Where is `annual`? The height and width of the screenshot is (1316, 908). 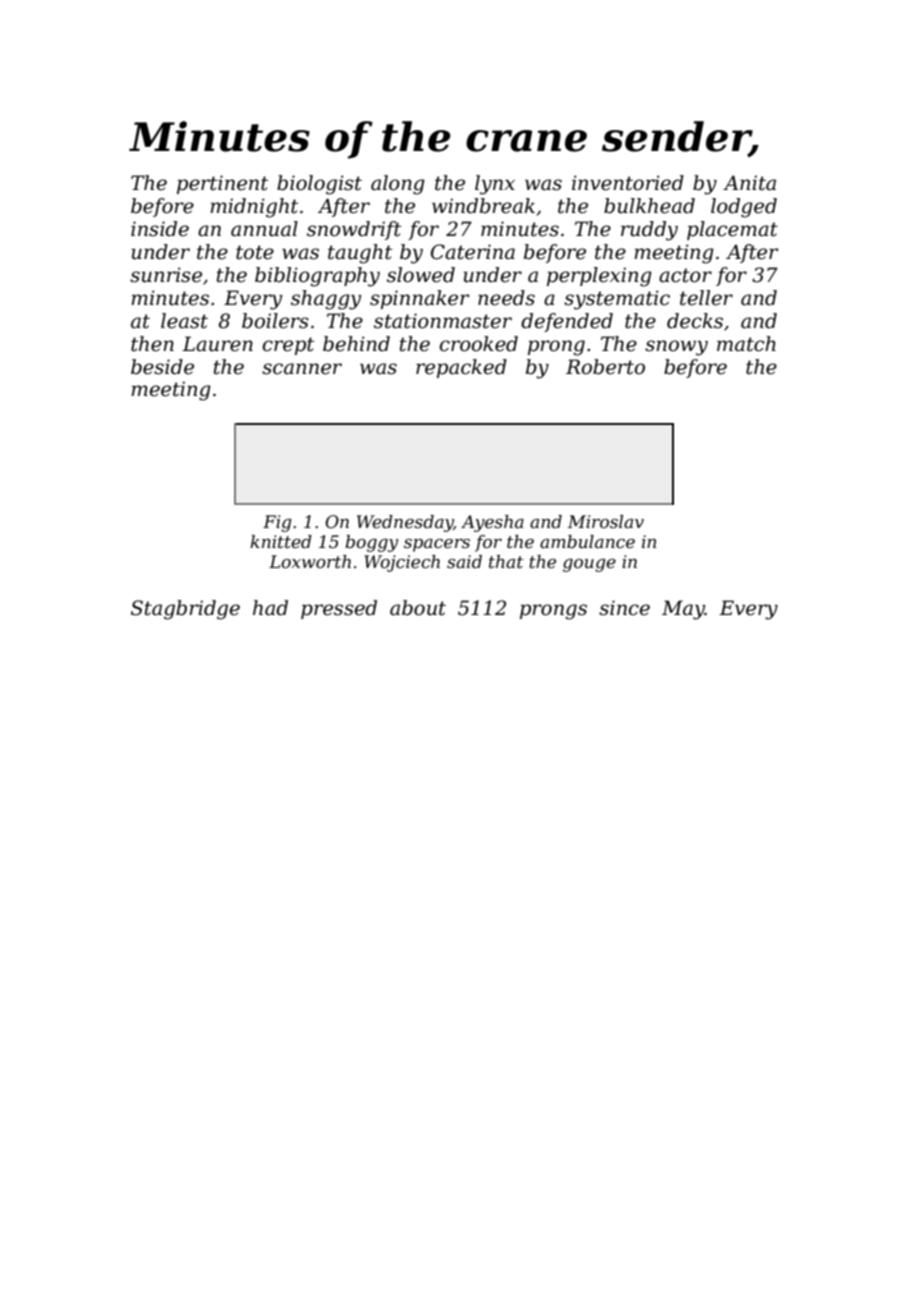 annual is located at coordinates (264, 229).
